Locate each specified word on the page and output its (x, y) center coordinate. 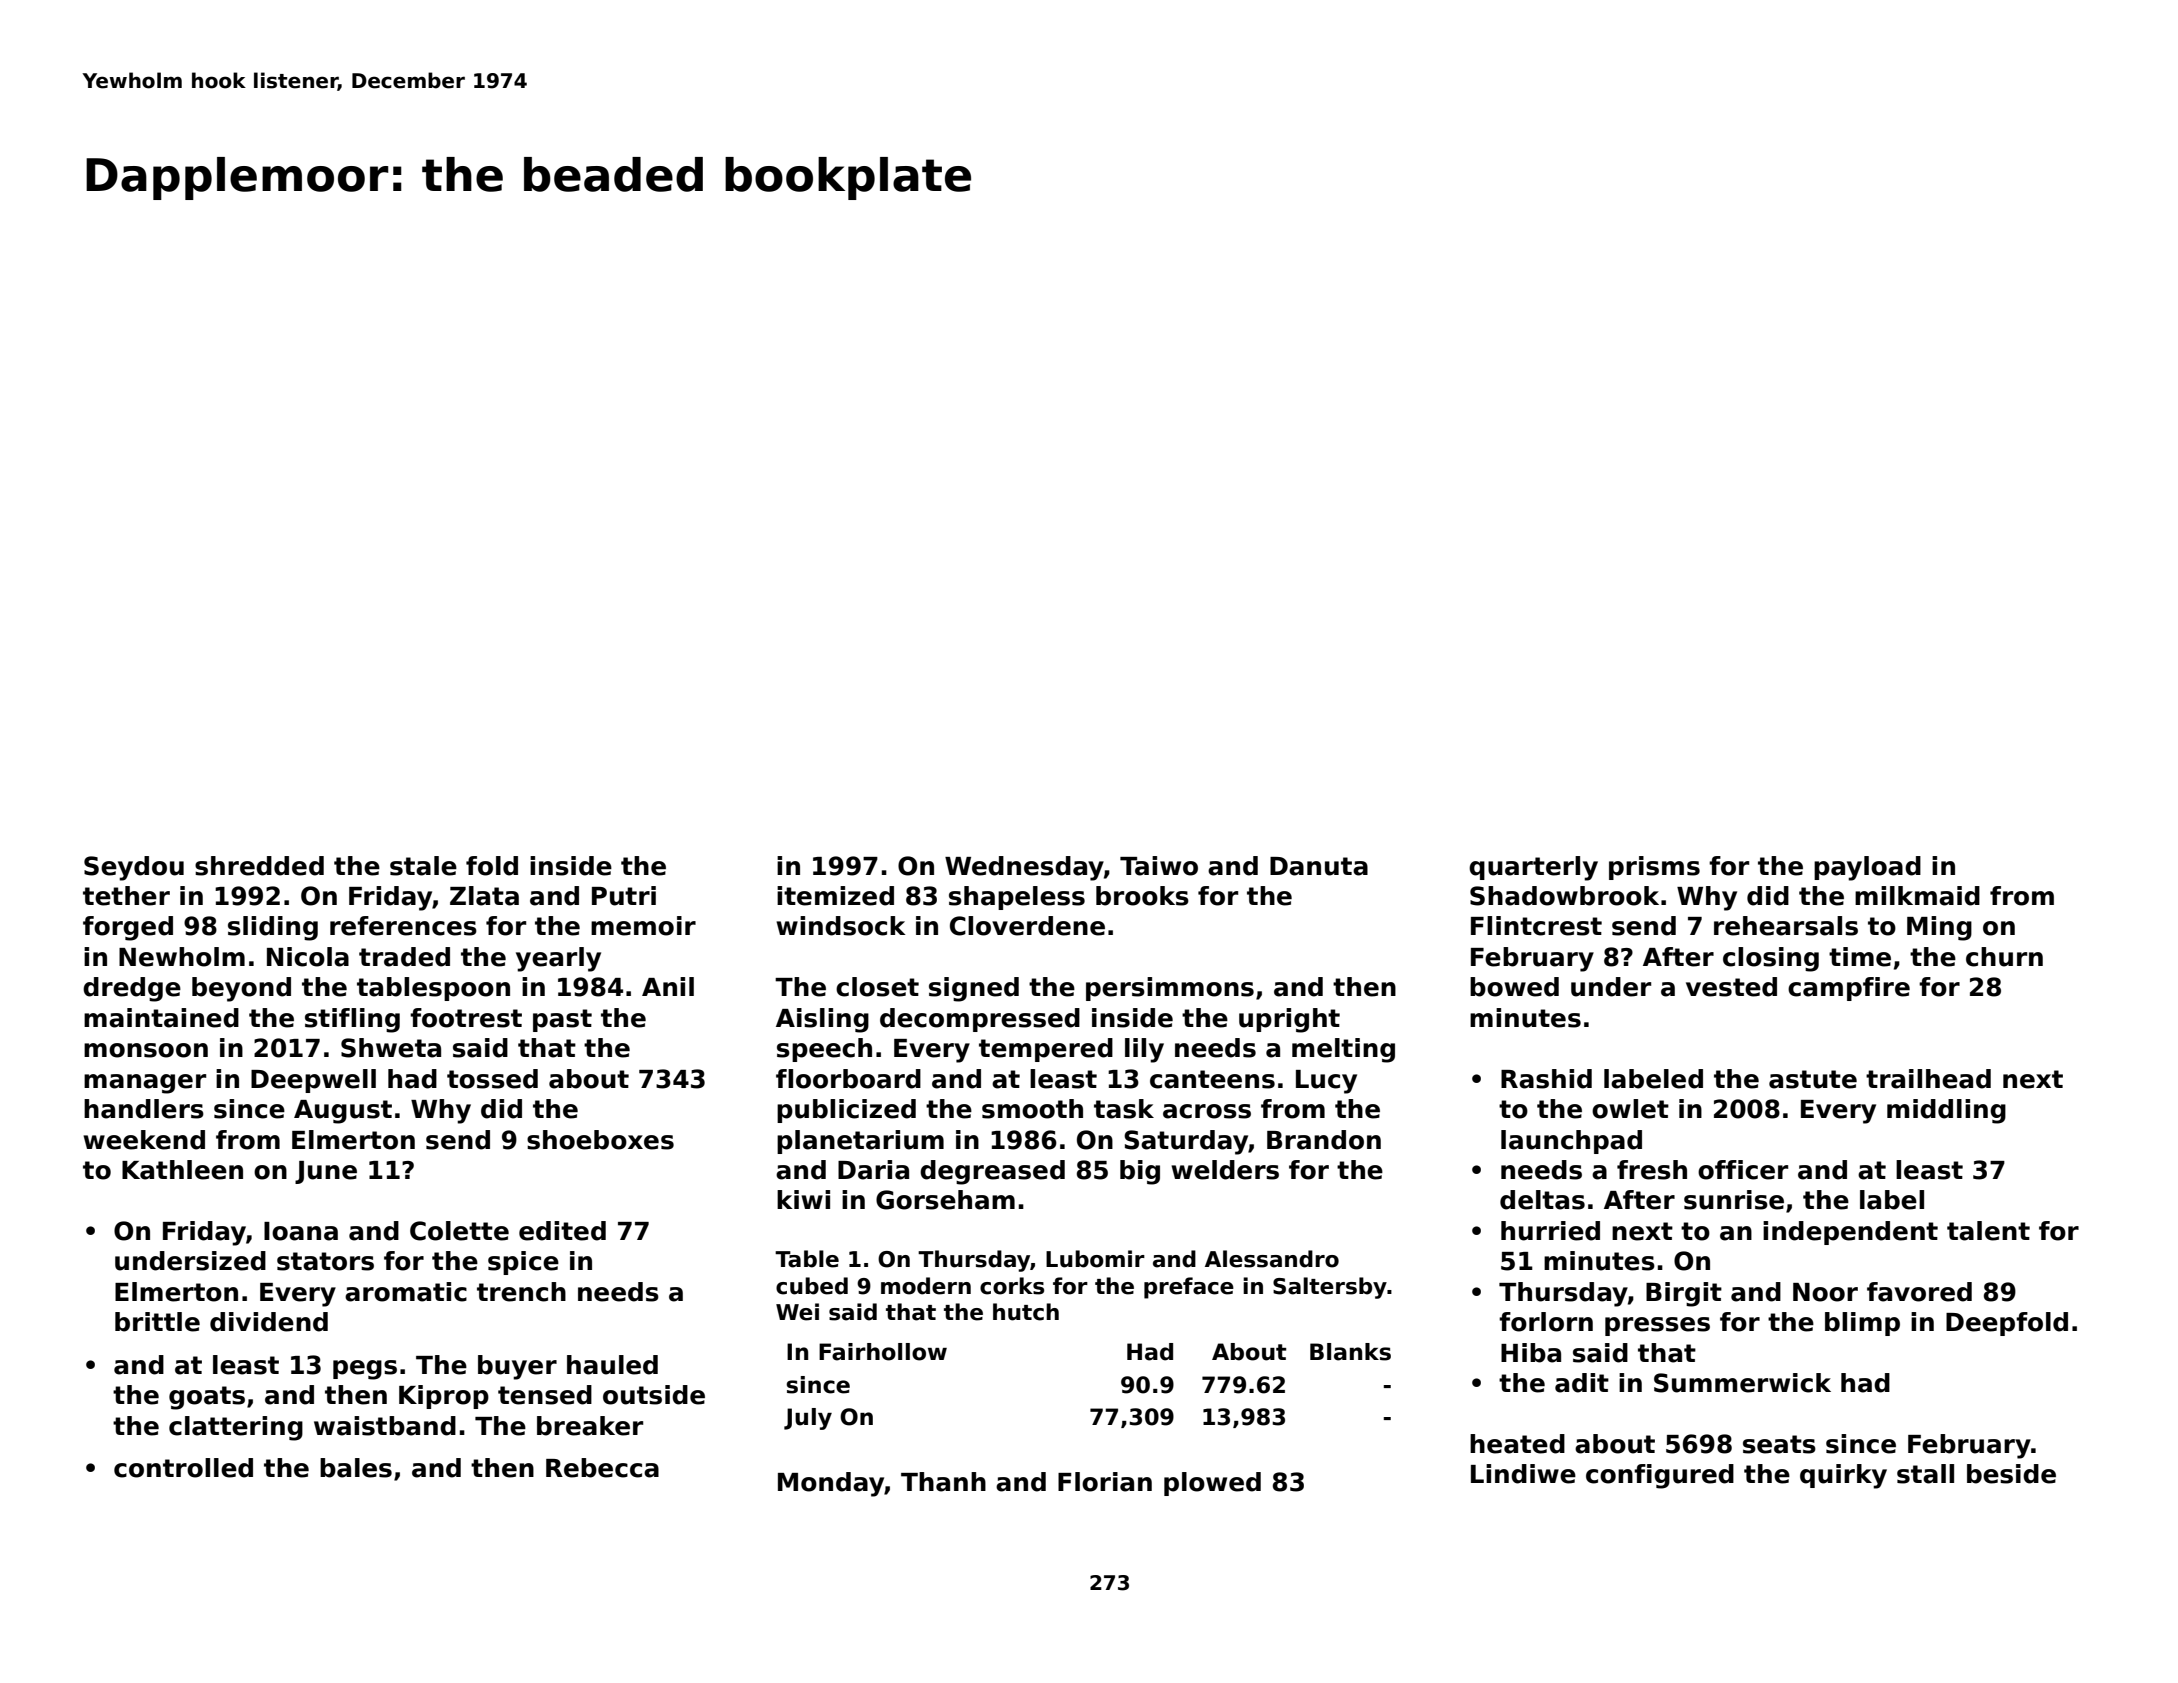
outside (654, 1395)
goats (207, 1398)
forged (128, 928)
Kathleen (182, 1170)
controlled (183, 1468)
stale (423, 866)
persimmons (1170, 989)
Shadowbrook (1564, 896)
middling (1946, 1111)
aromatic (406, 1292)
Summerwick (1742, 1383)
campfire (1849, 989)
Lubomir (1095, 1259)
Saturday (1186, 1142)
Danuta (1319, 866)
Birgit (1684, 1294)
